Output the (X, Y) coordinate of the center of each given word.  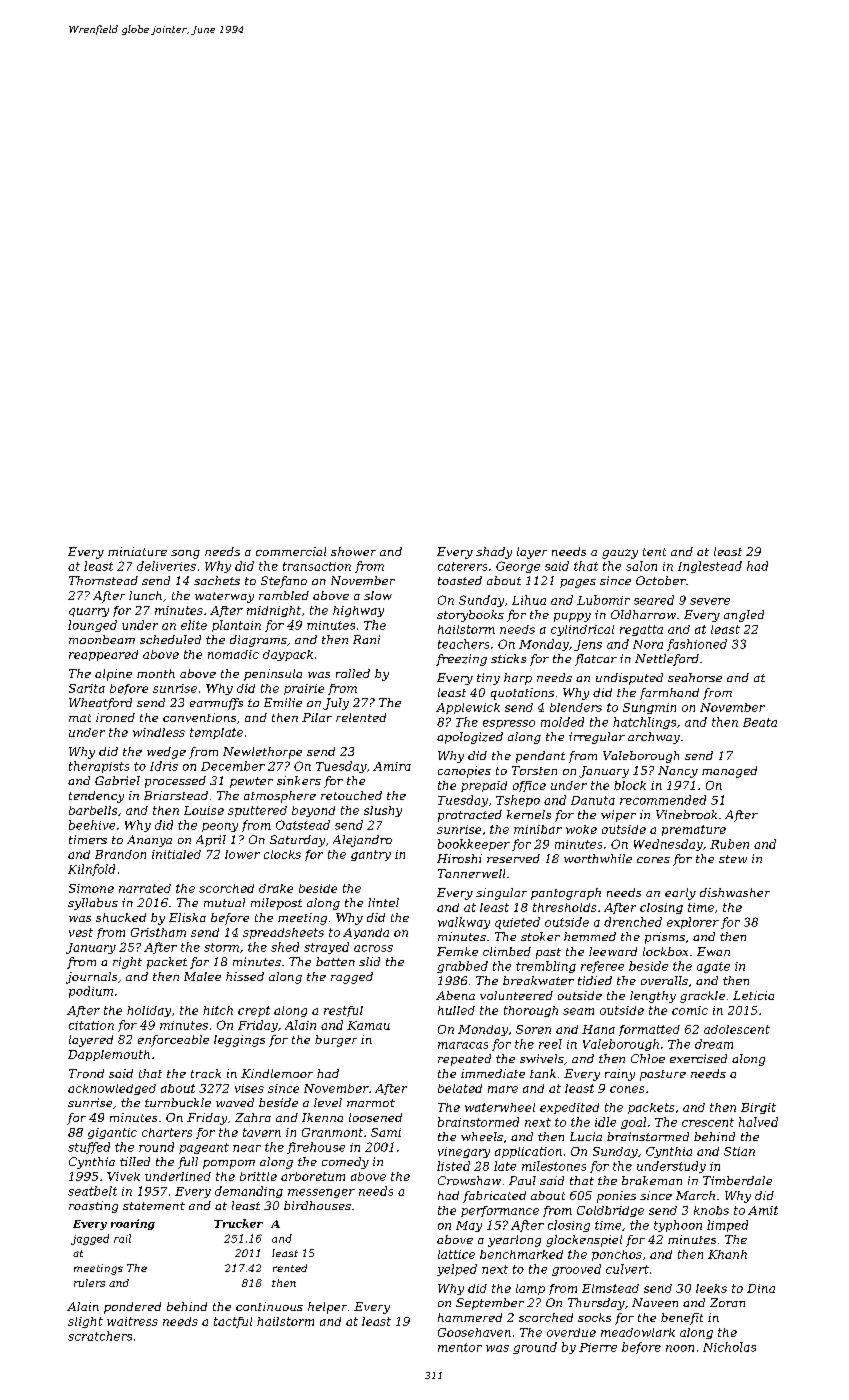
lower (242, 854)
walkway (464, 923)
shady (494, 553)
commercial (291, 551)
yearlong (514, 1241)
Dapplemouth (109, 1055)
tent (654, 552)
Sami (386, 1132)
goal (633, 1123)
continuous (269, 1306)
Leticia (753, 995)
